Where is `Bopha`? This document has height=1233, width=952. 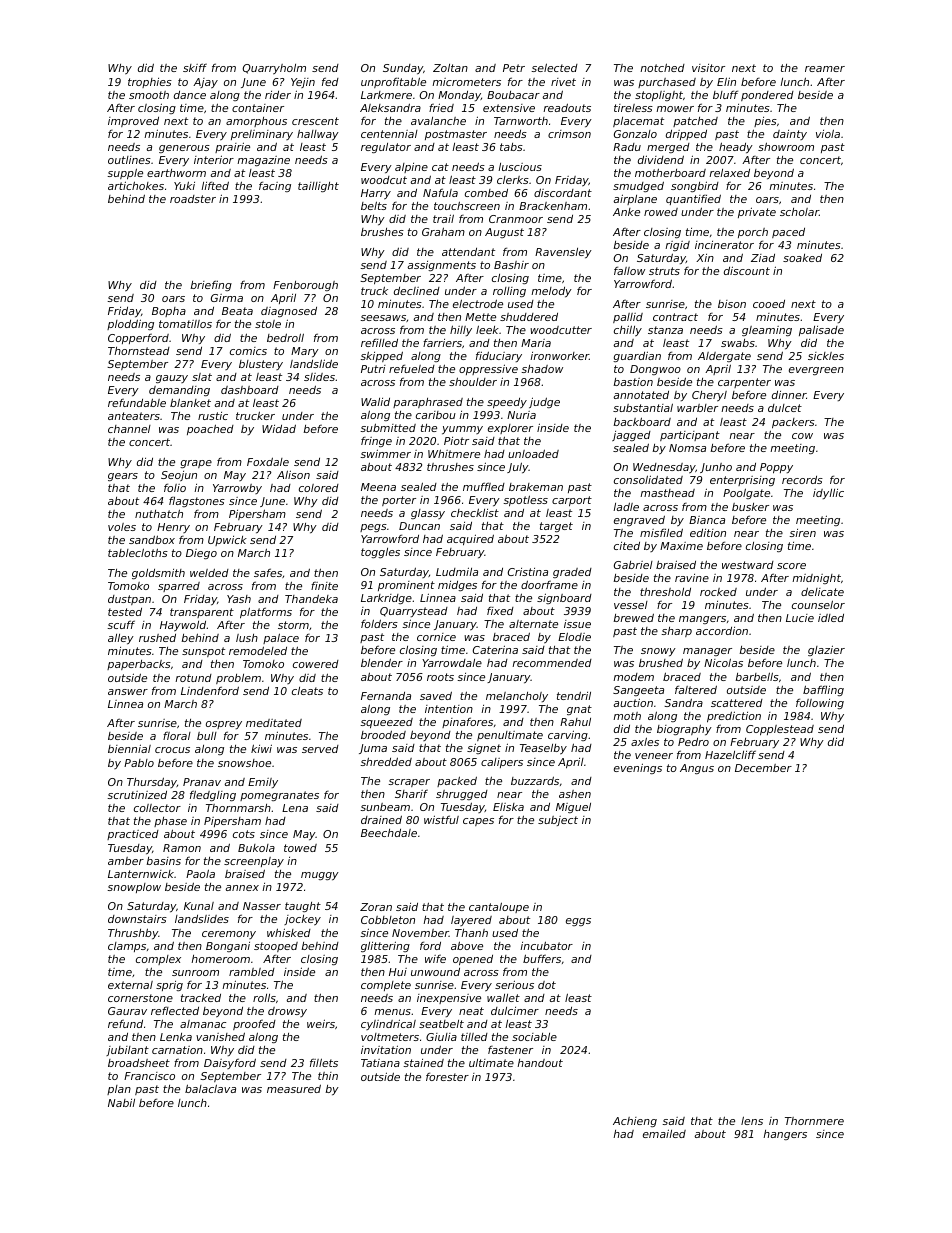 Bopha is located at coordinates (169, 312).
